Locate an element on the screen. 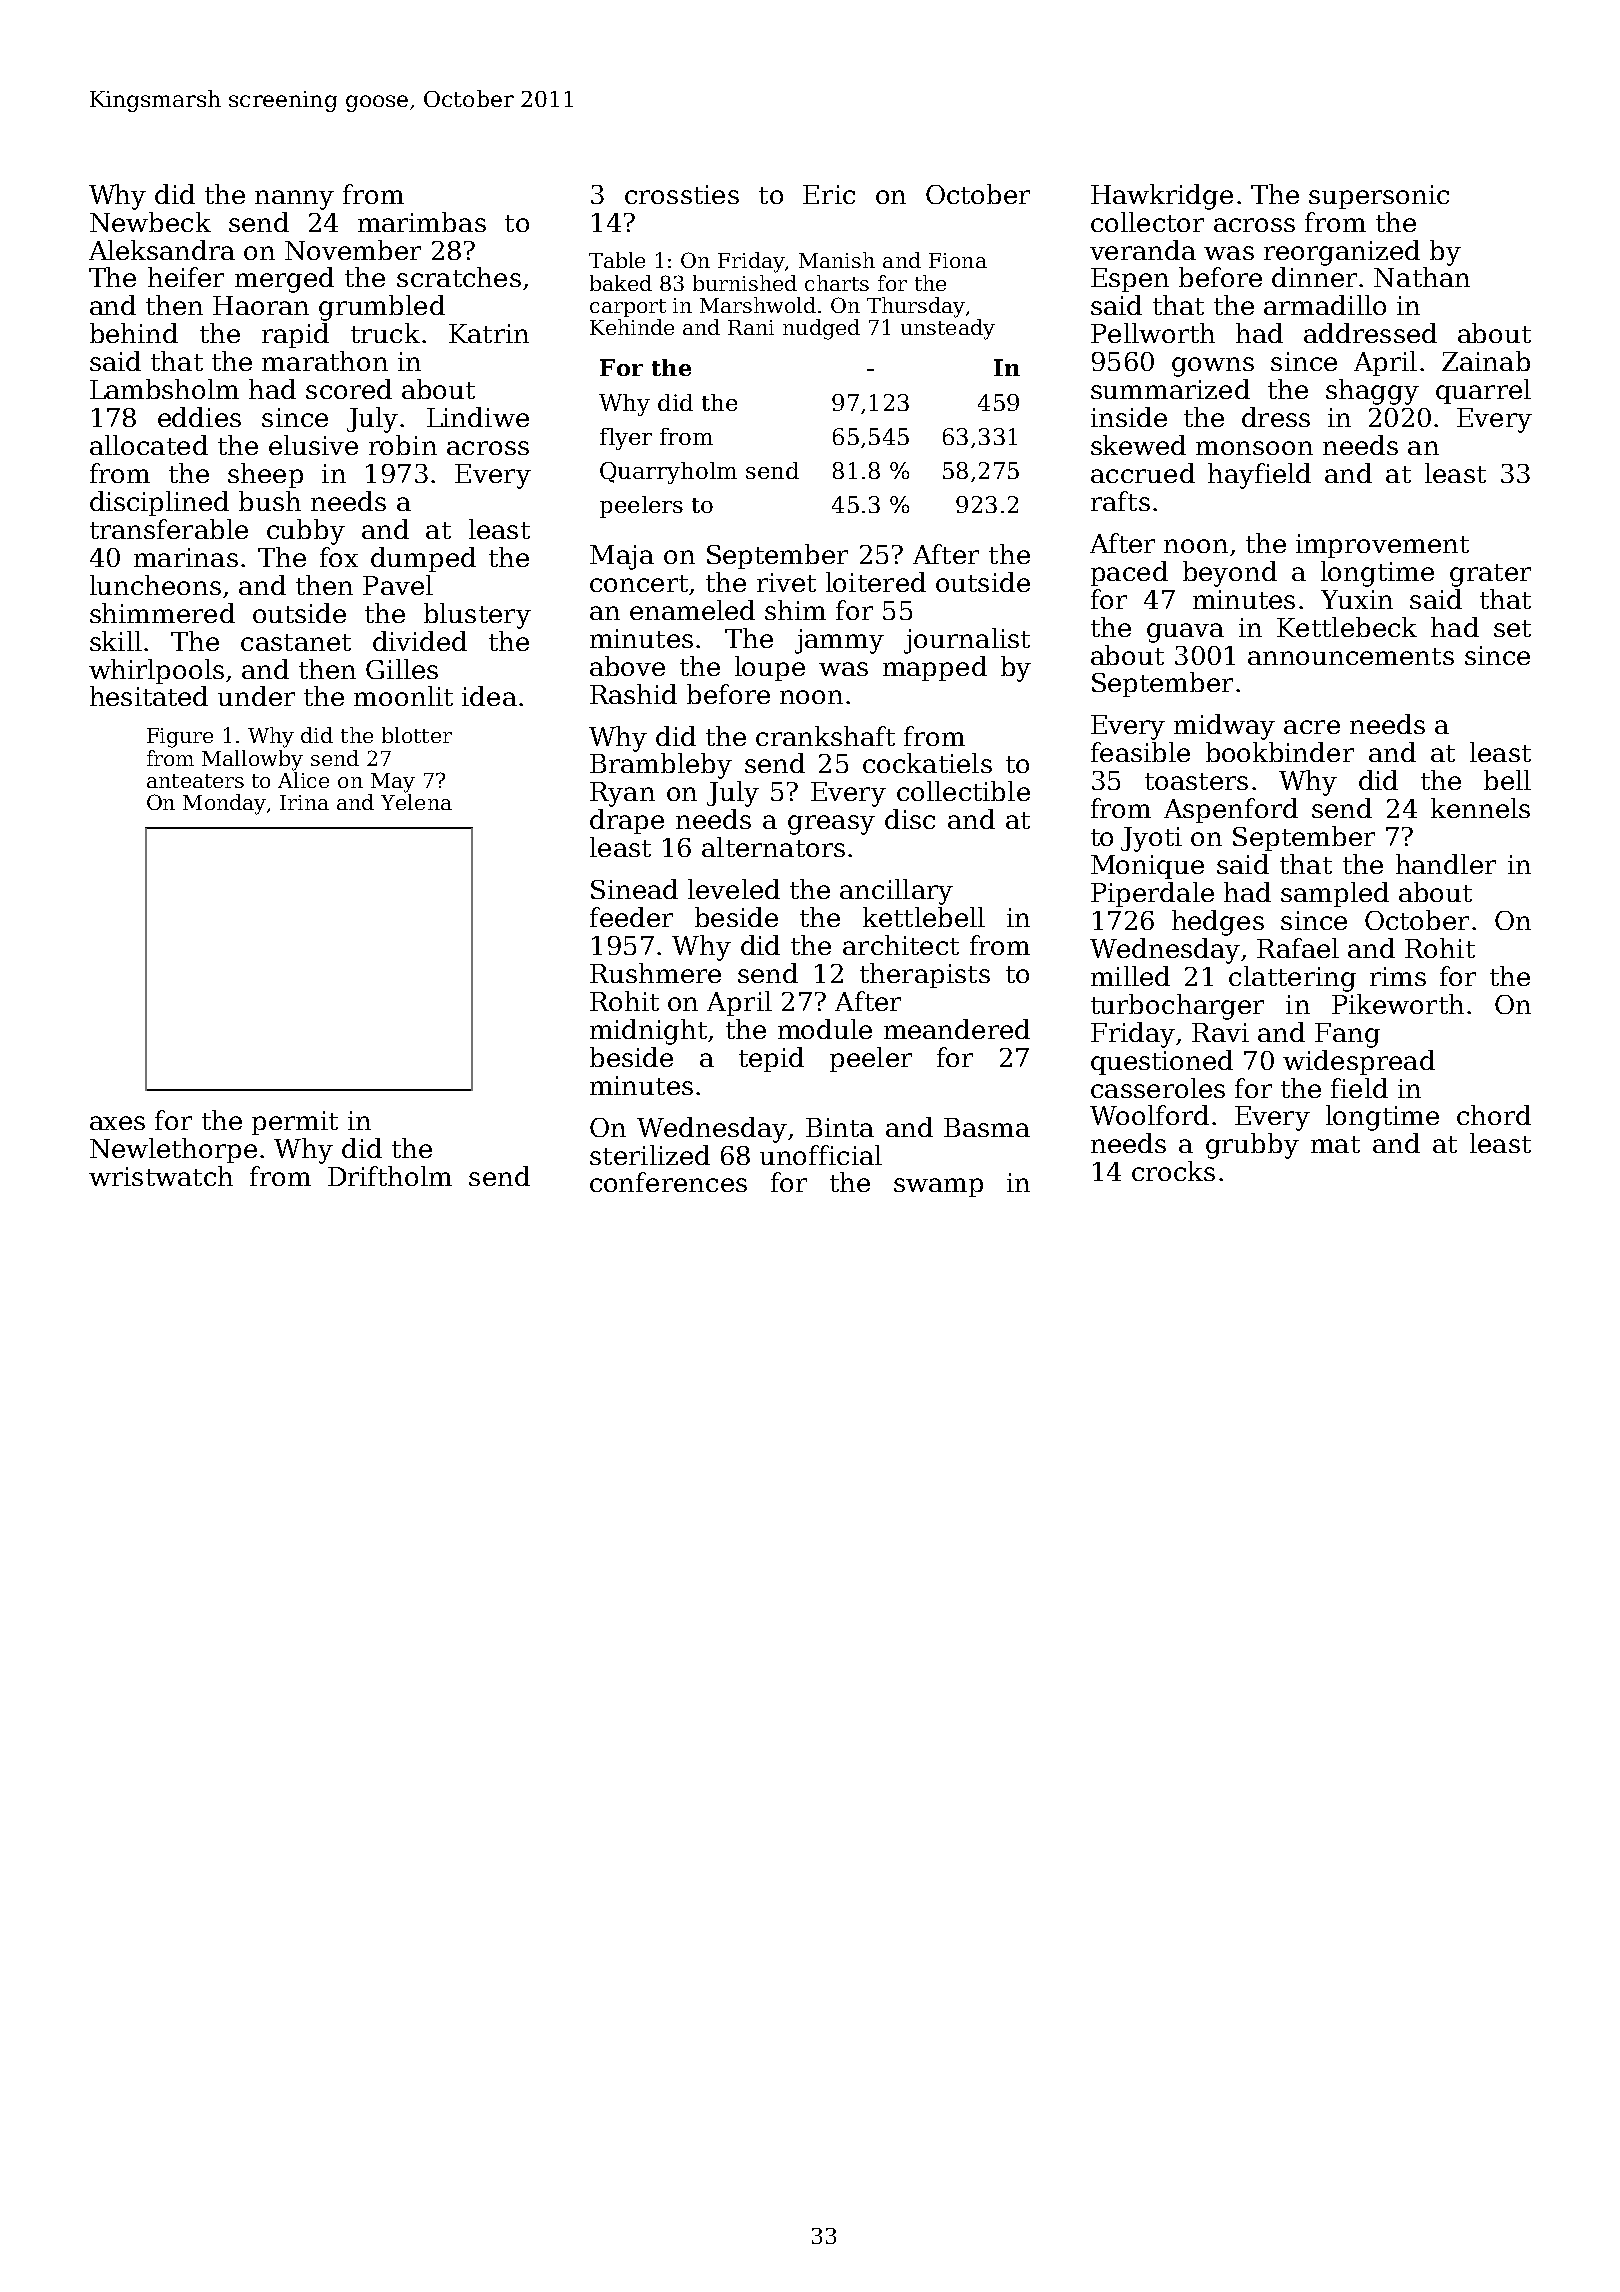 This screenshot has width=1620, height=2292. Brambleby is located at coordinates (661, 766).
